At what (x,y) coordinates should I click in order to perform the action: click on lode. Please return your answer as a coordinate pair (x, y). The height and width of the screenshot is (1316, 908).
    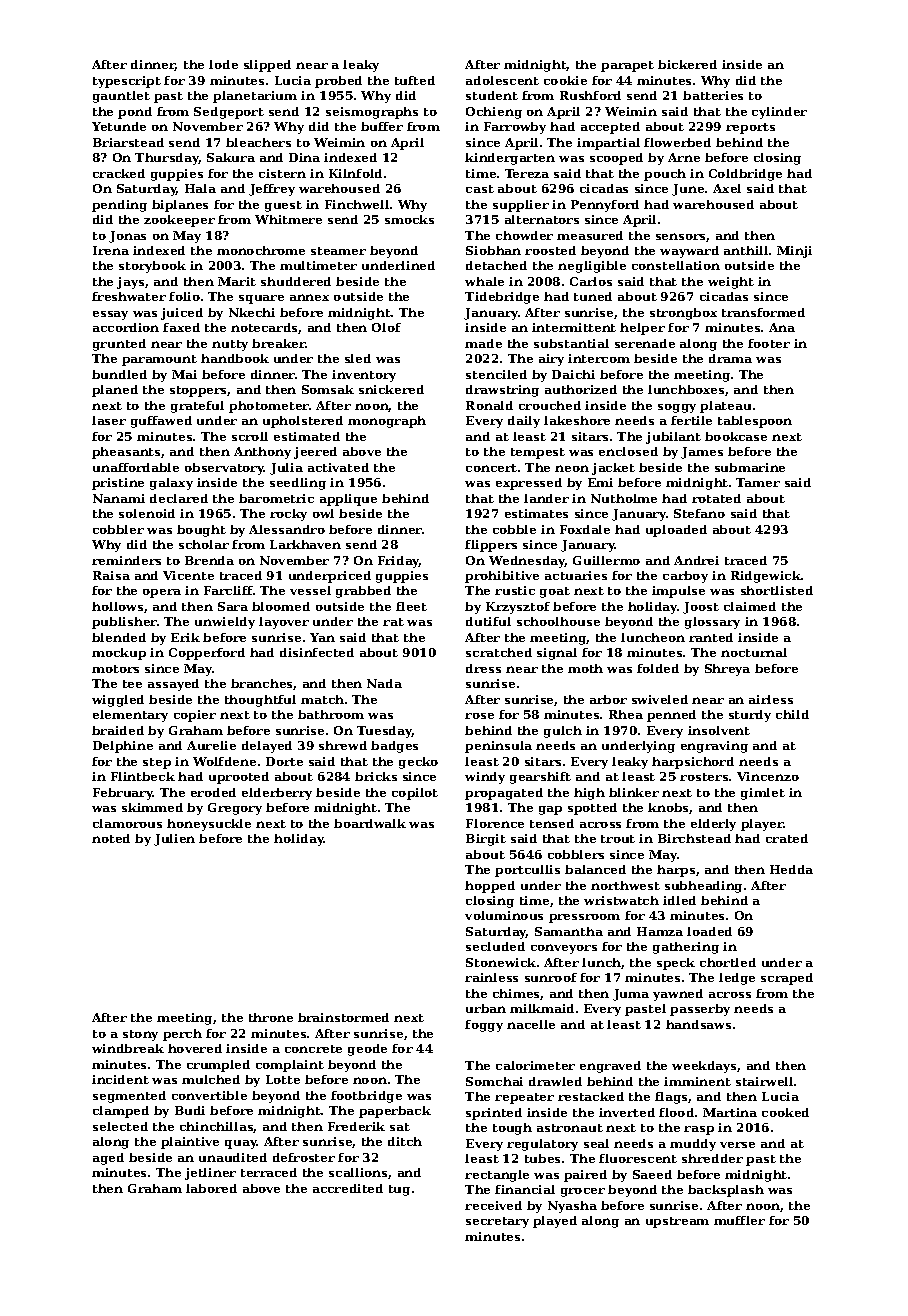
    Looking at the image, I should click on (223, 64).
